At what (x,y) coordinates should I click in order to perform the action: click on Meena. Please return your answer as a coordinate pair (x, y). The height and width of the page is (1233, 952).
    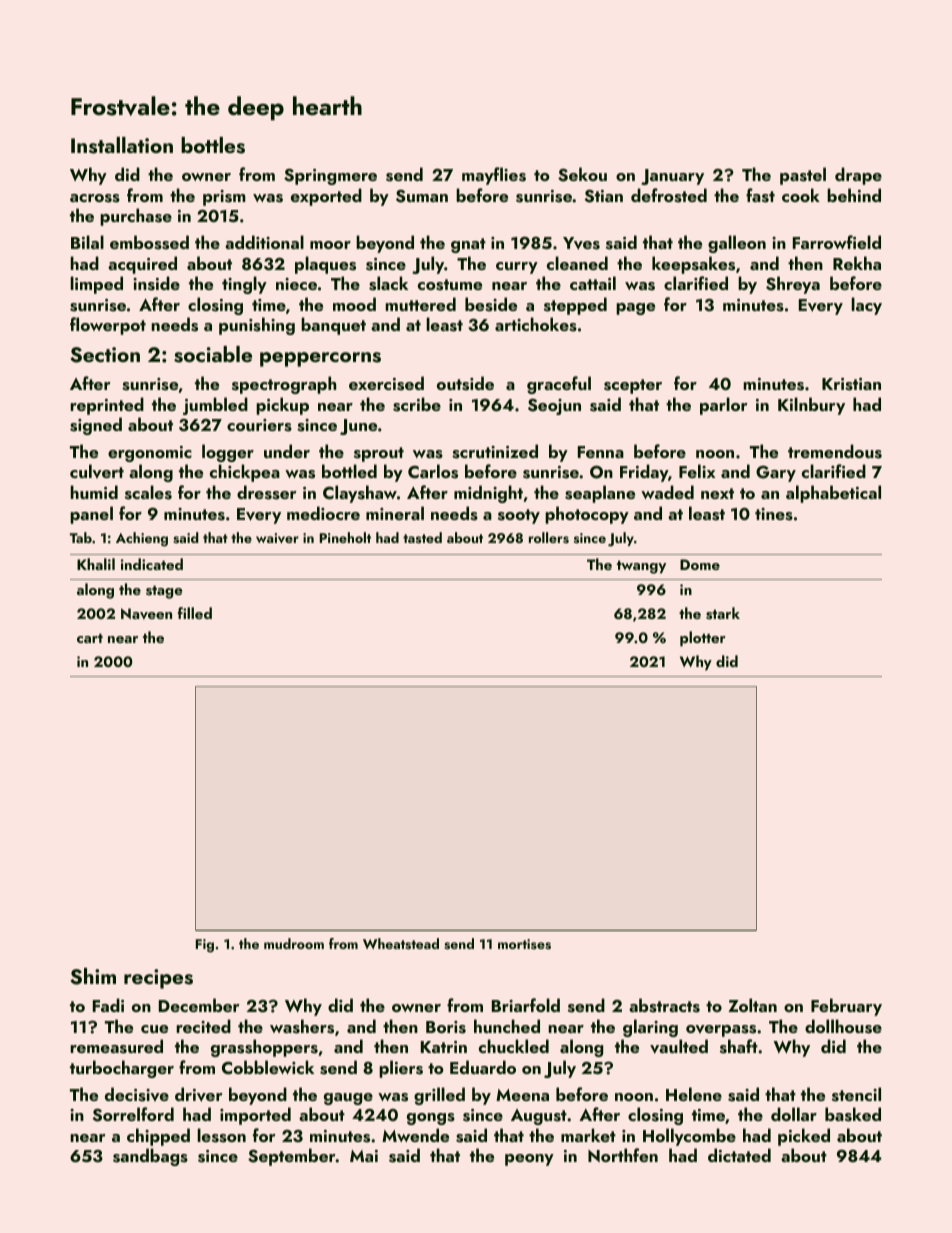
    Looking at the image, I should click on (522, 1095).
